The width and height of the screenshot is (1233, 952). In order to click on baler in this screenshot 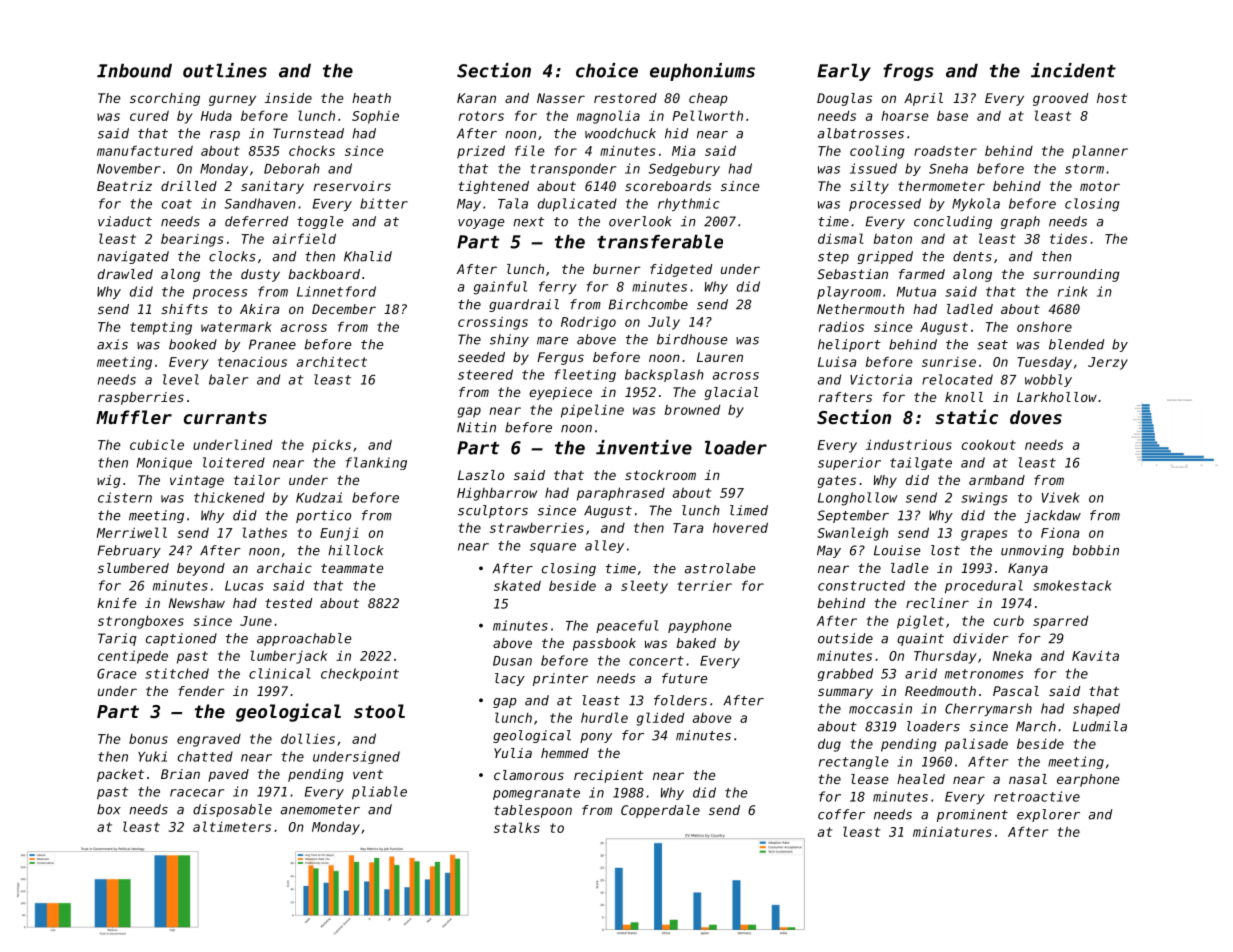, I will do `click(228, 379)`.
